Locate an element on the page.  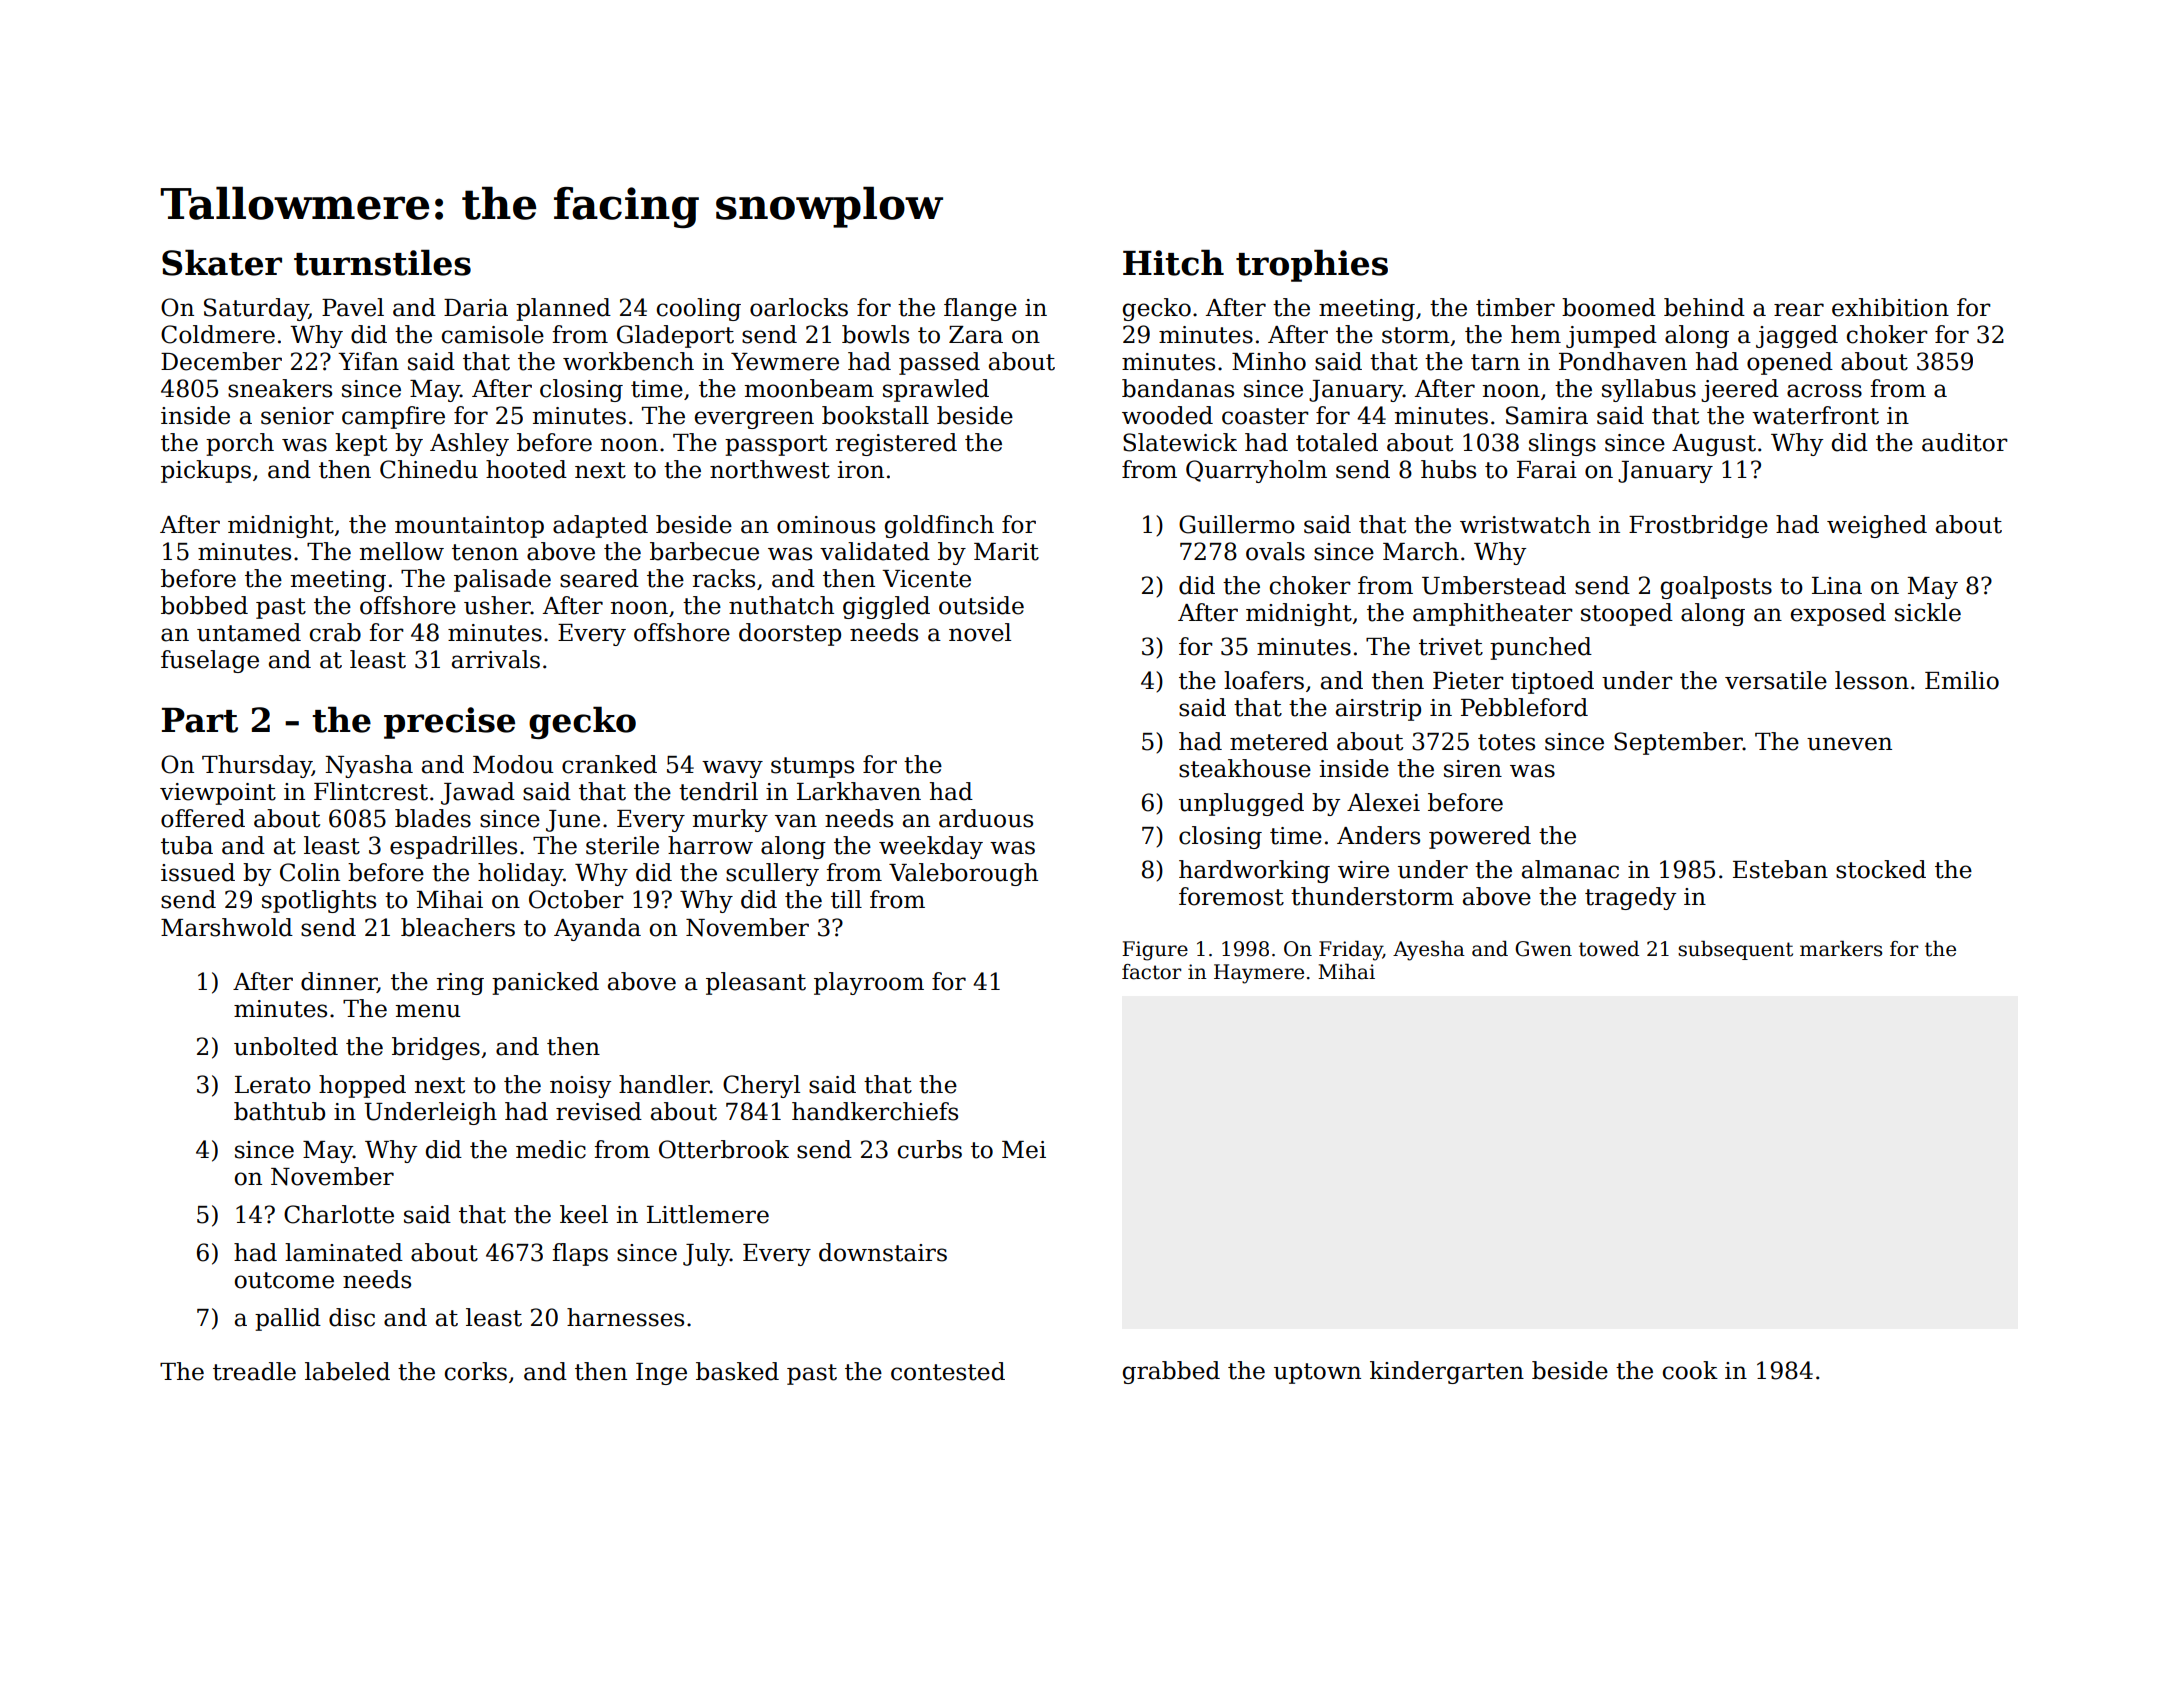
cook is located at coordinates (1690, 1370).
